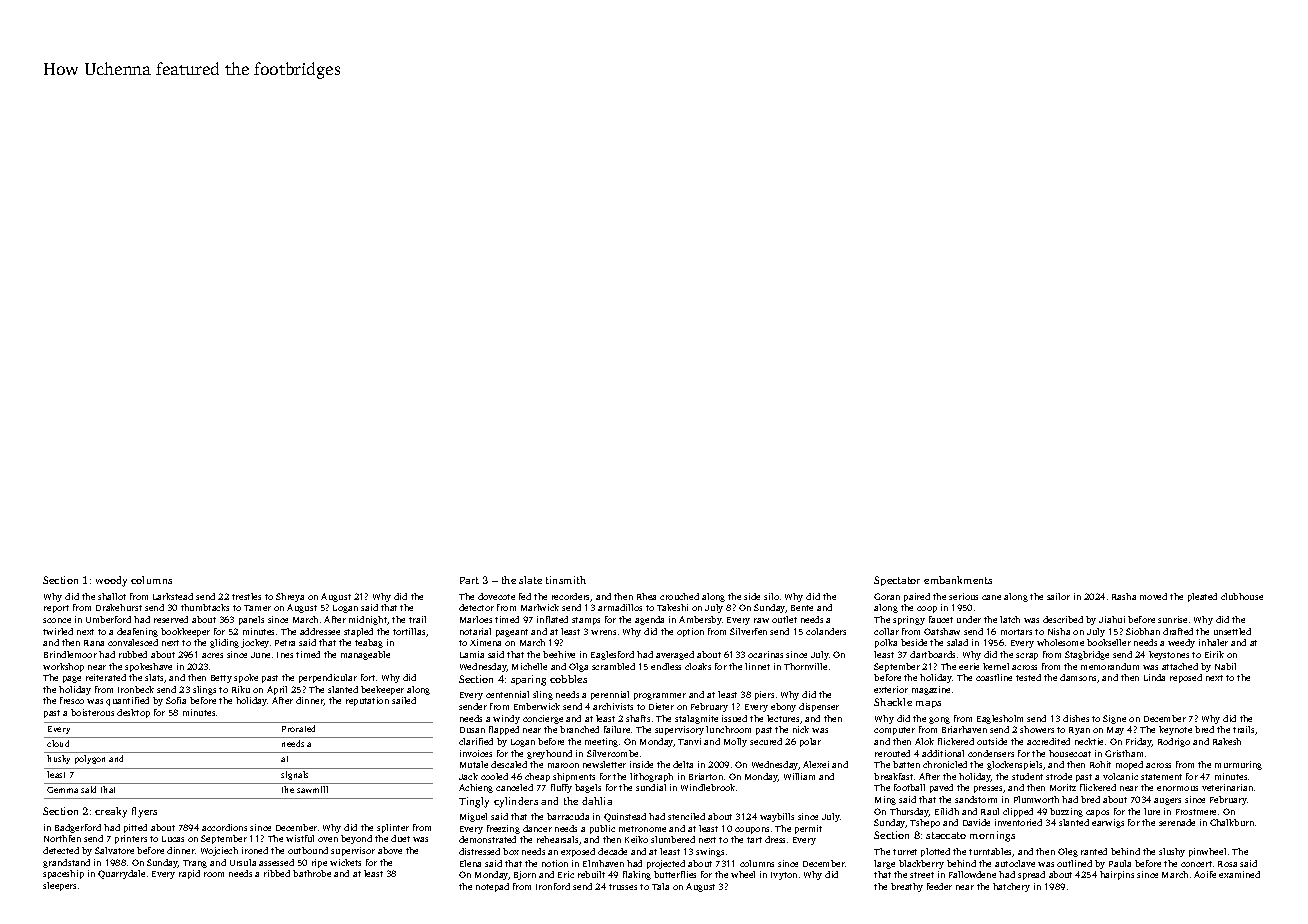 This screenshot has height=924, width=1308. What do you see at coordinates (112, 596) in the screenshot?
I see `shallot` at bounding box center [112, 596].
